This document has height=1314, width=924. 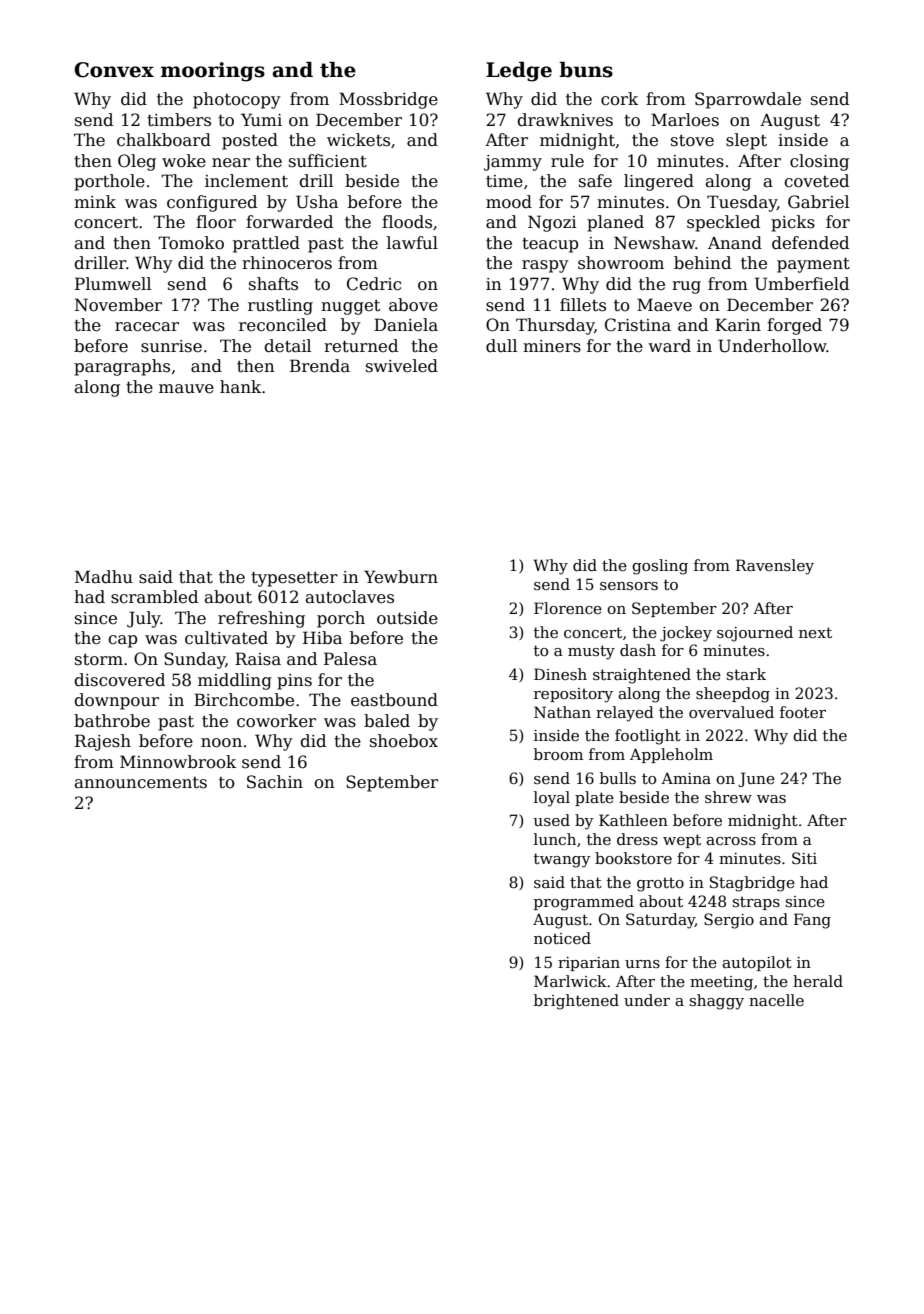 I want to click on posted, so click(x=250, y=141).
